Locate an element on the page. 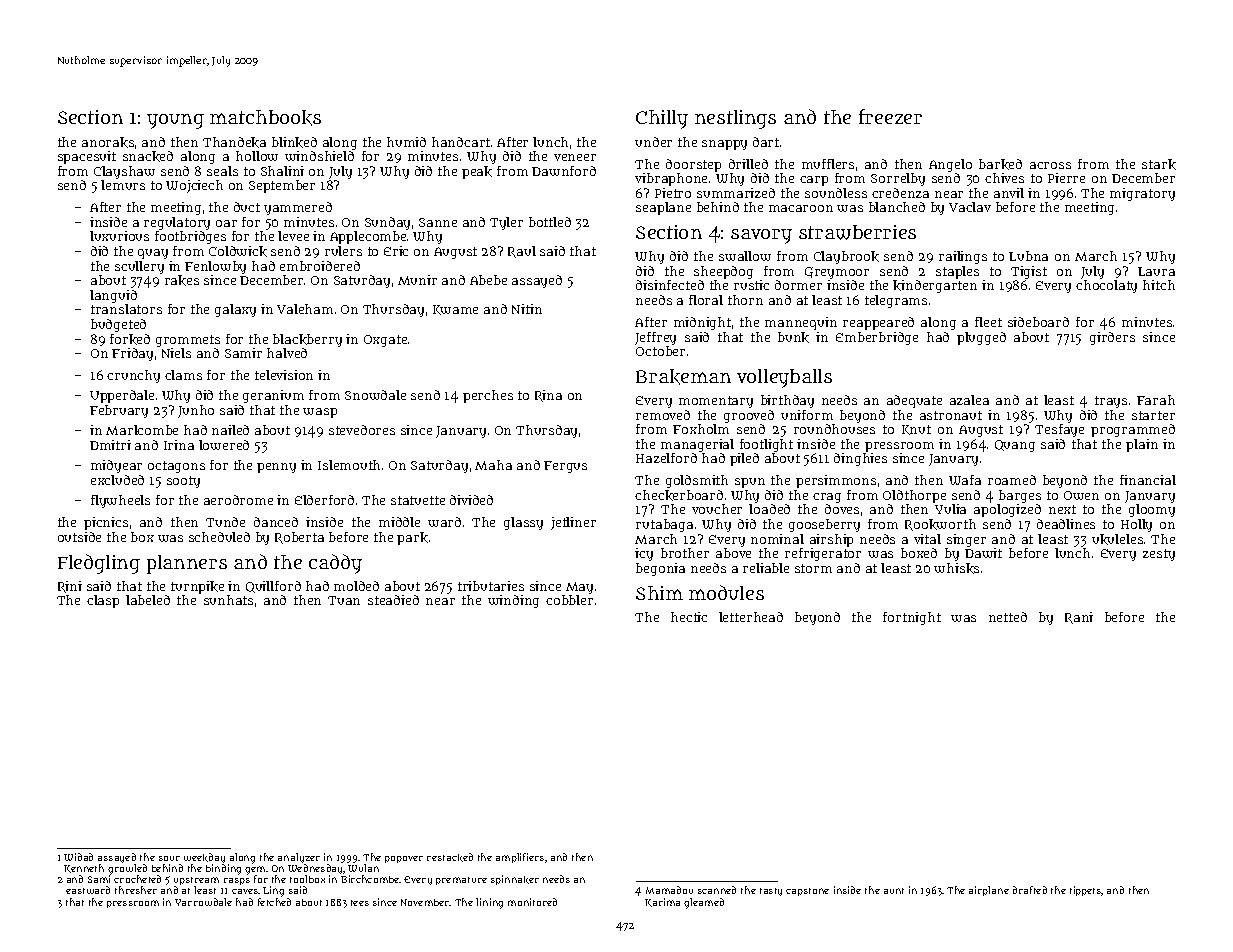 The height and width of the document is (952, 1233). Tigist is located at coordinates (1029, 272).
